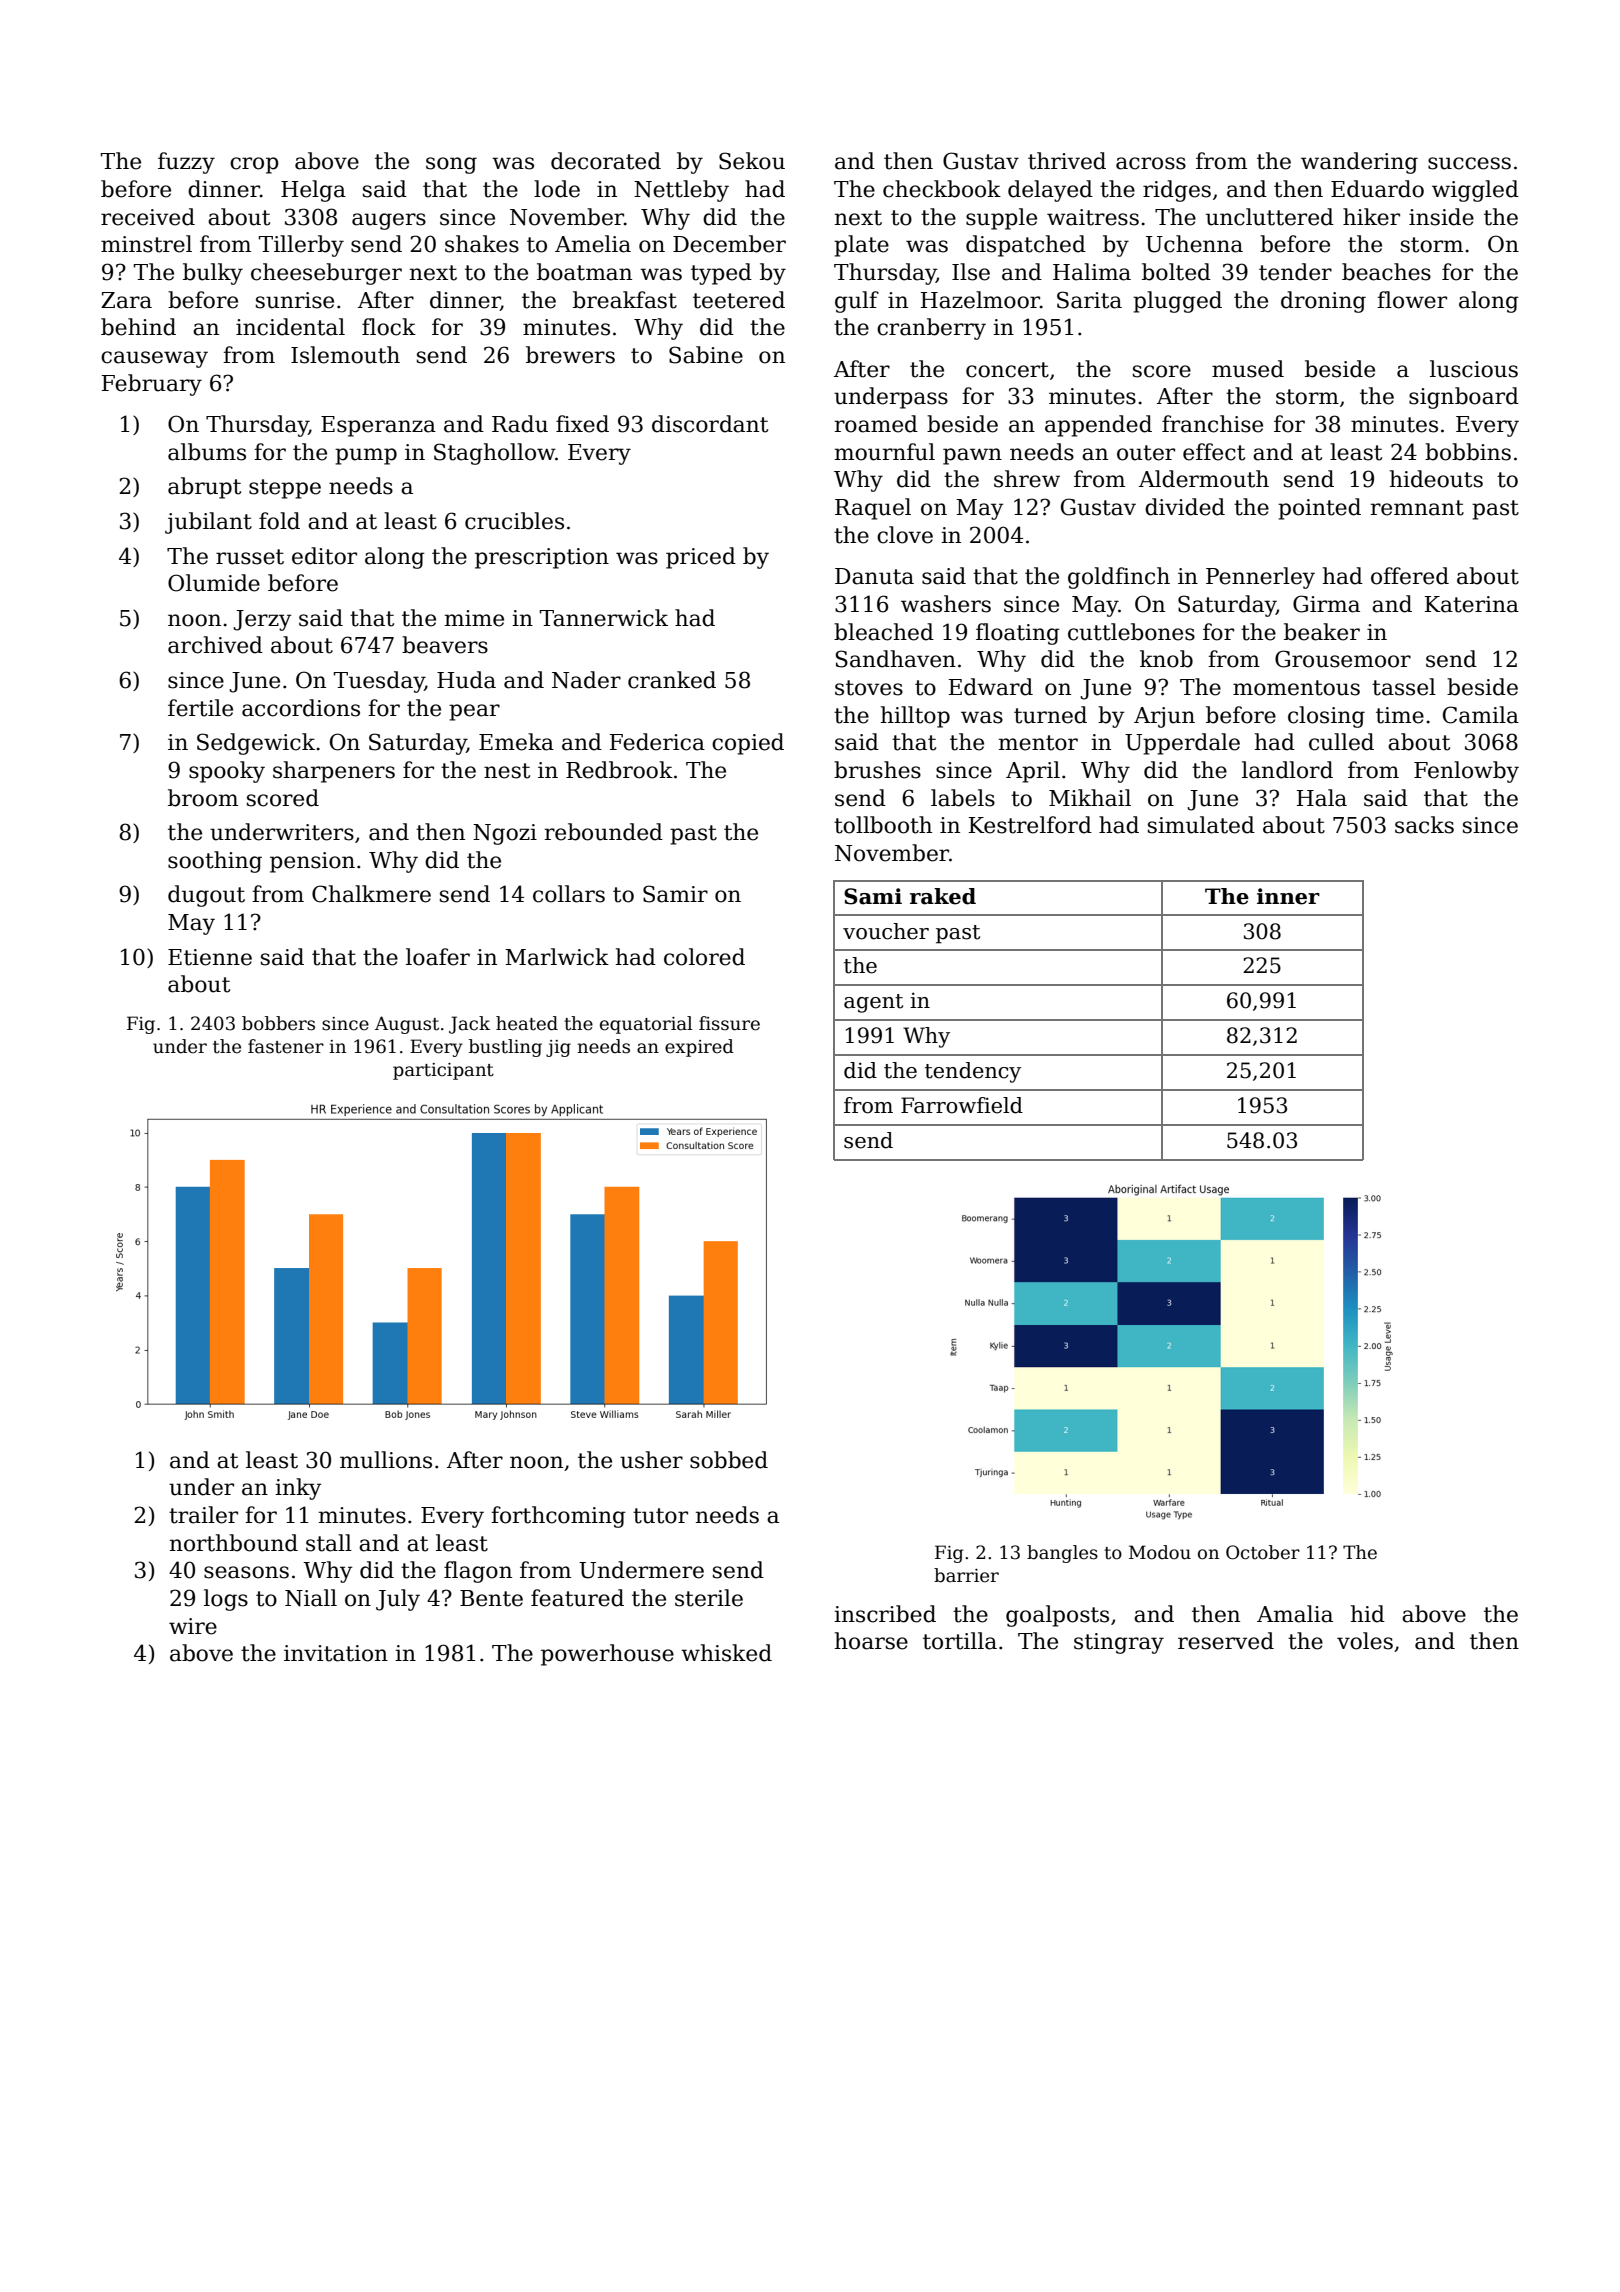  Describe the element at coordinates (1067, 161) in the screenshot. I see `thrived` at that location.
